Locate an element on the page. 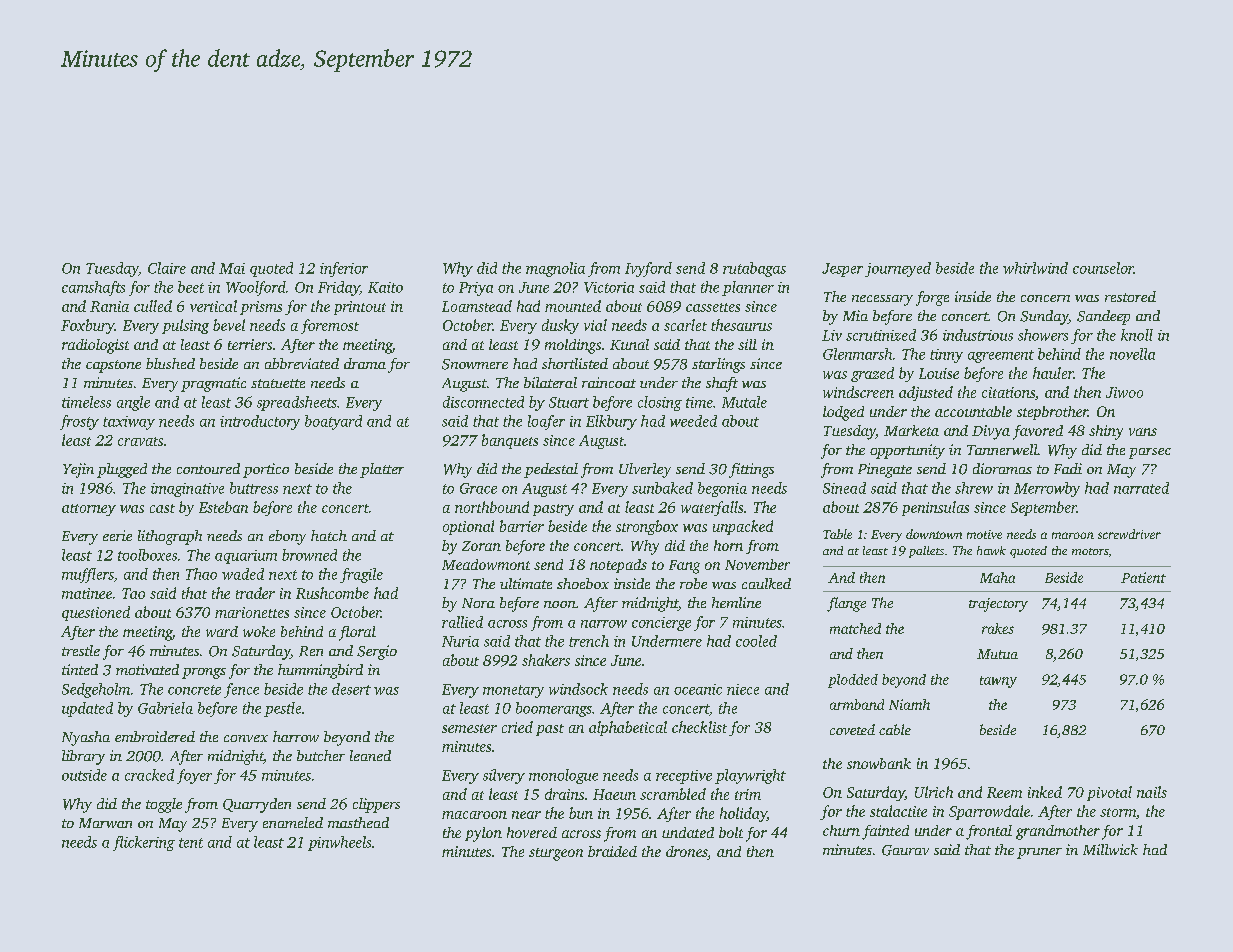 The height and width of the document is (952, 1233). floral is located at coordinates (357, 633).
